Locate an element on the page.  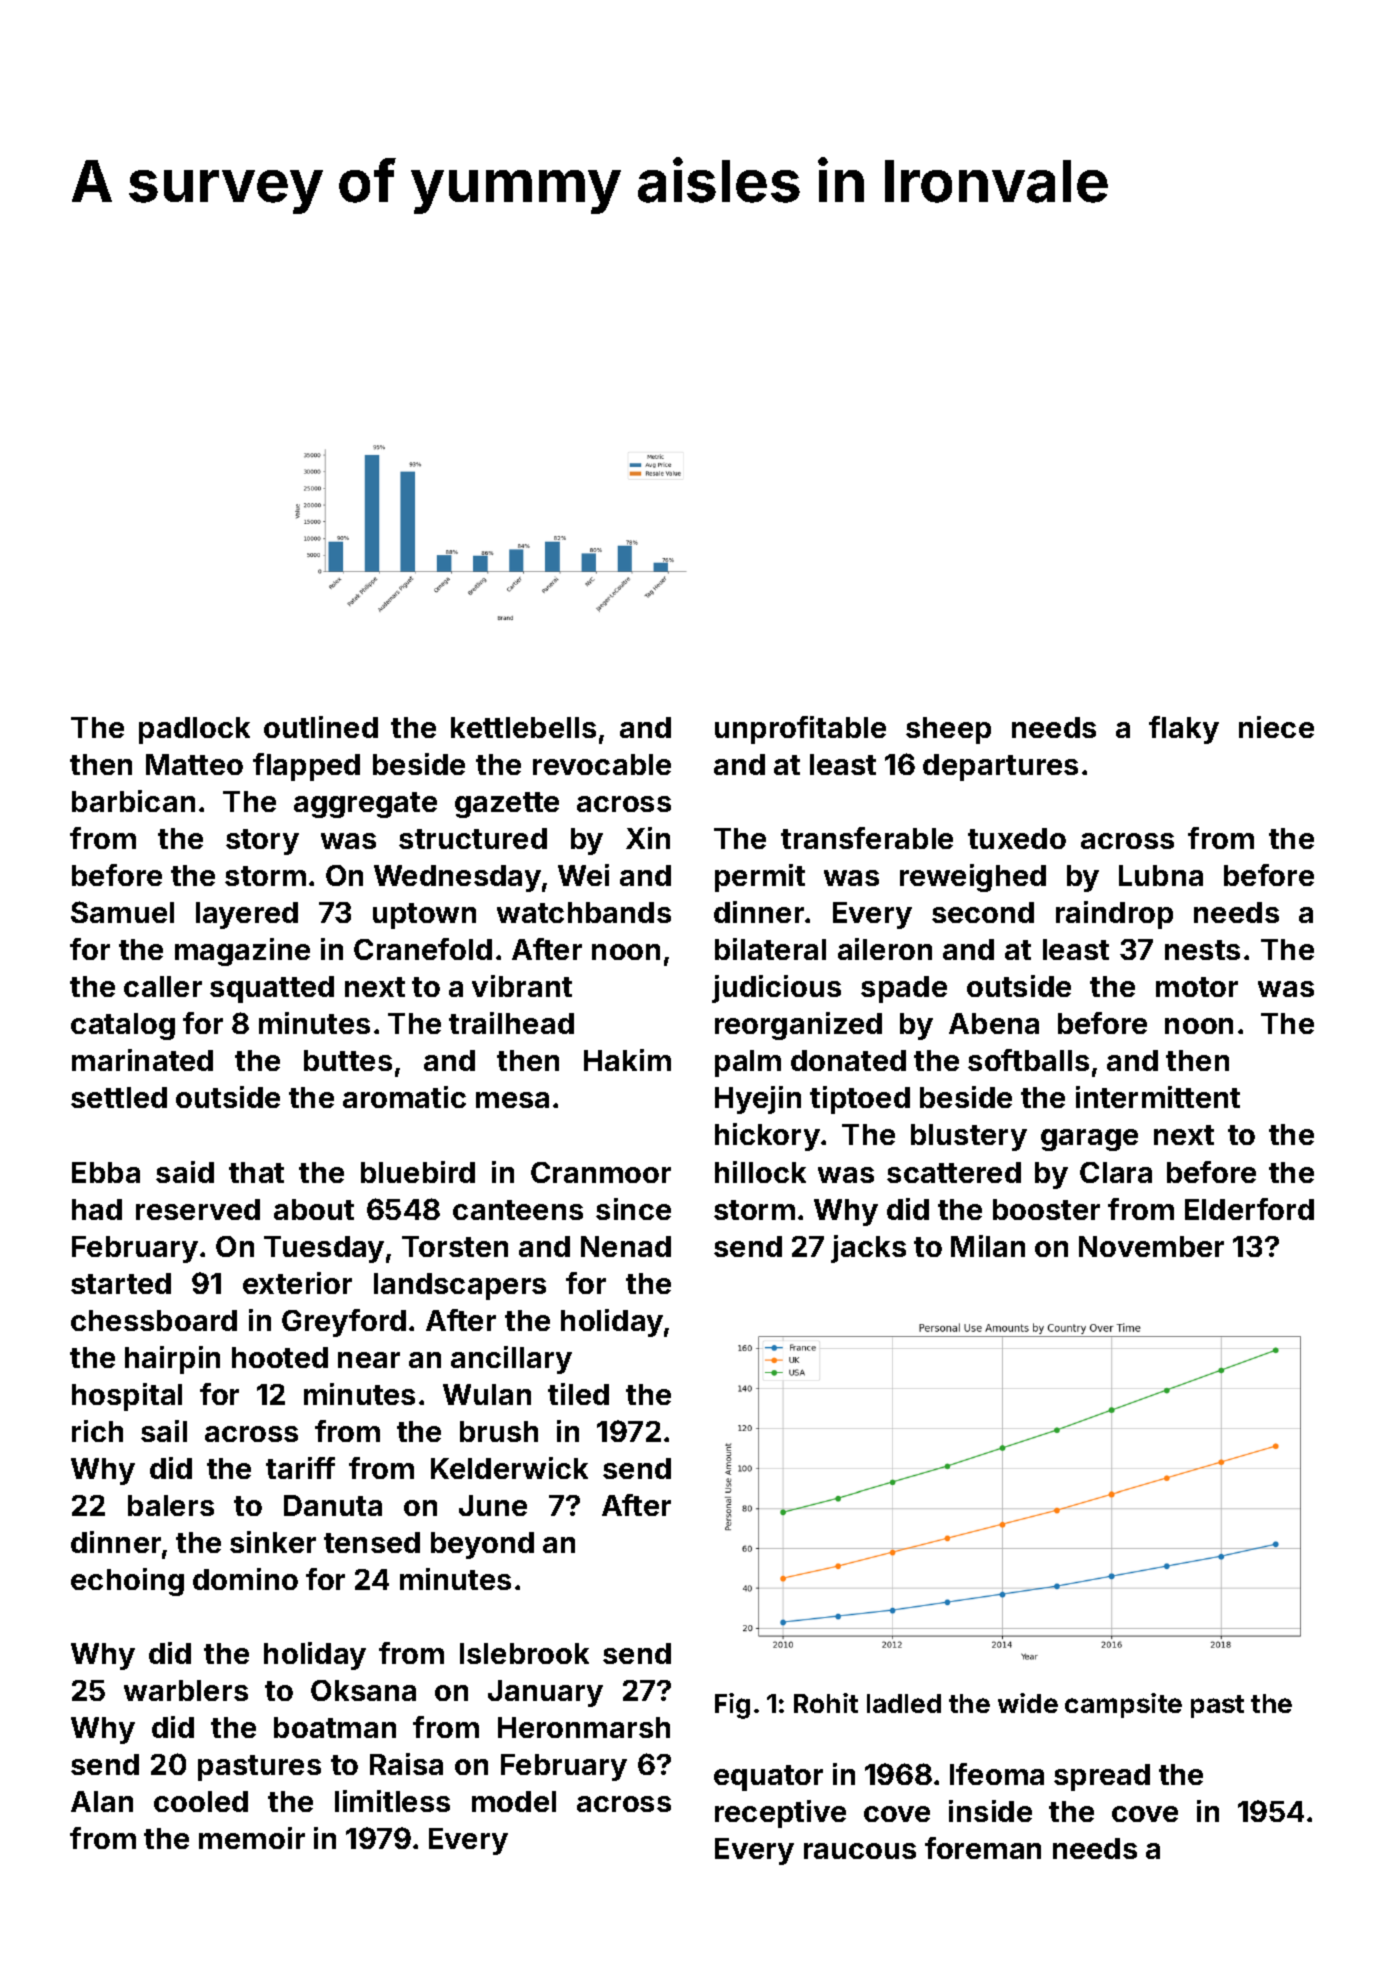
started is located at coordinates (121, 1283).
